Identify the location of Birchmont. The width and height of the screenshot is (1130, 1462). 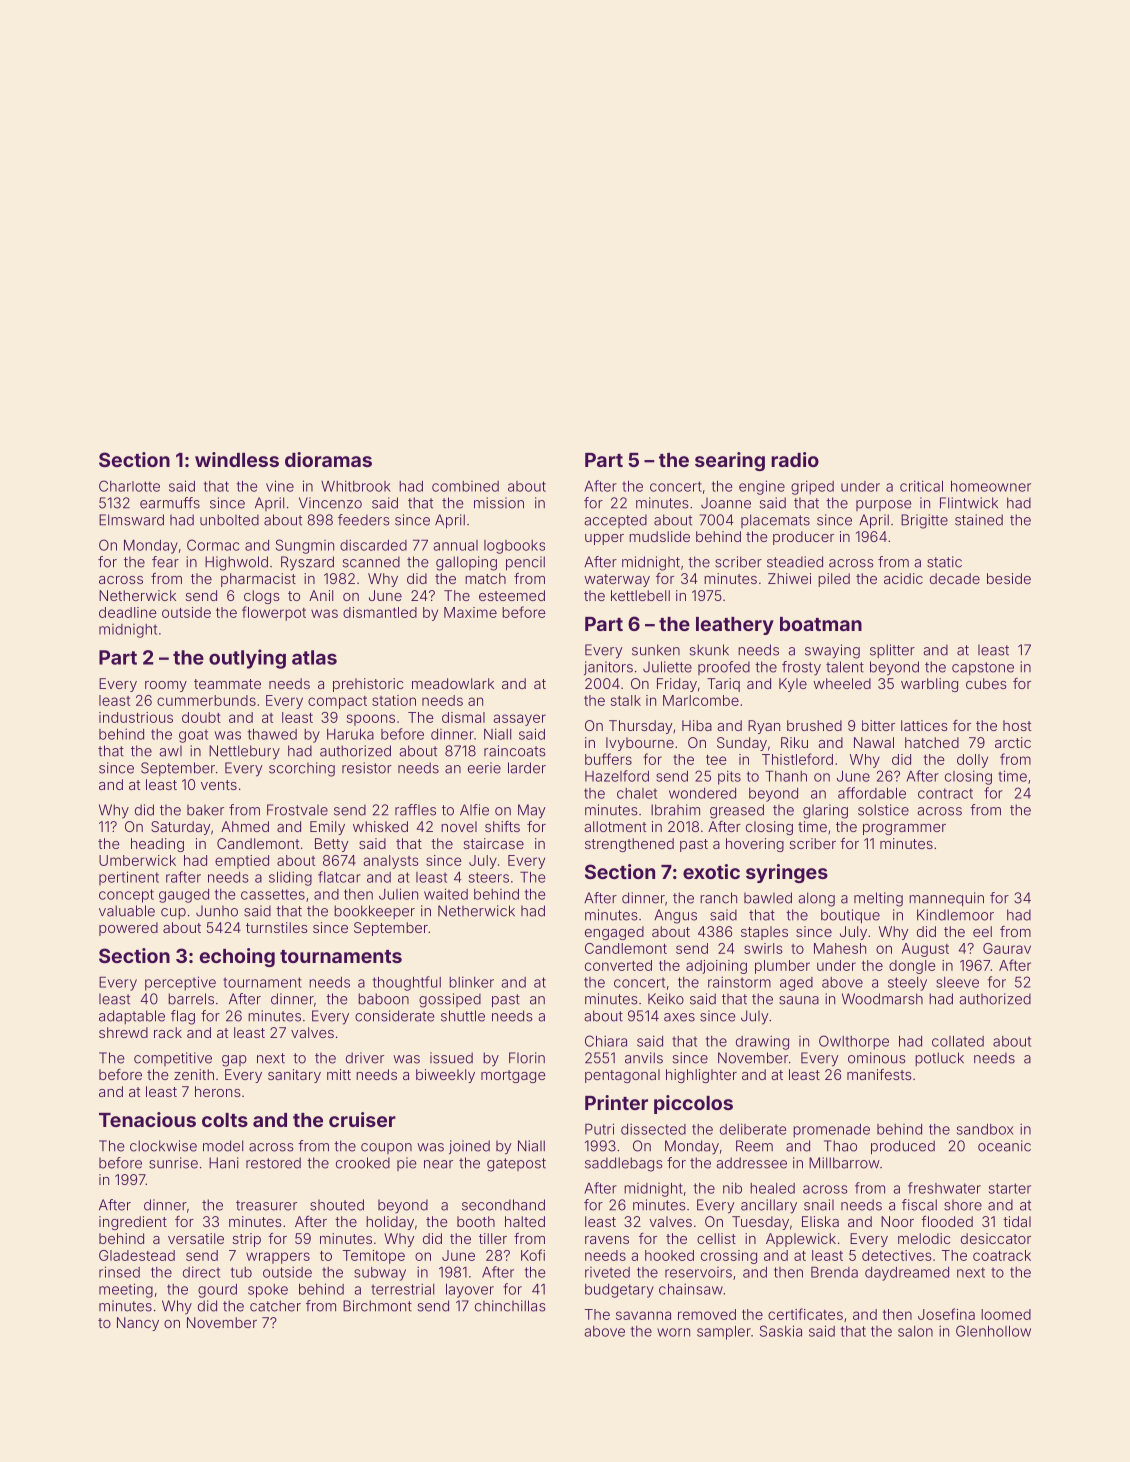
(377, 1306).
